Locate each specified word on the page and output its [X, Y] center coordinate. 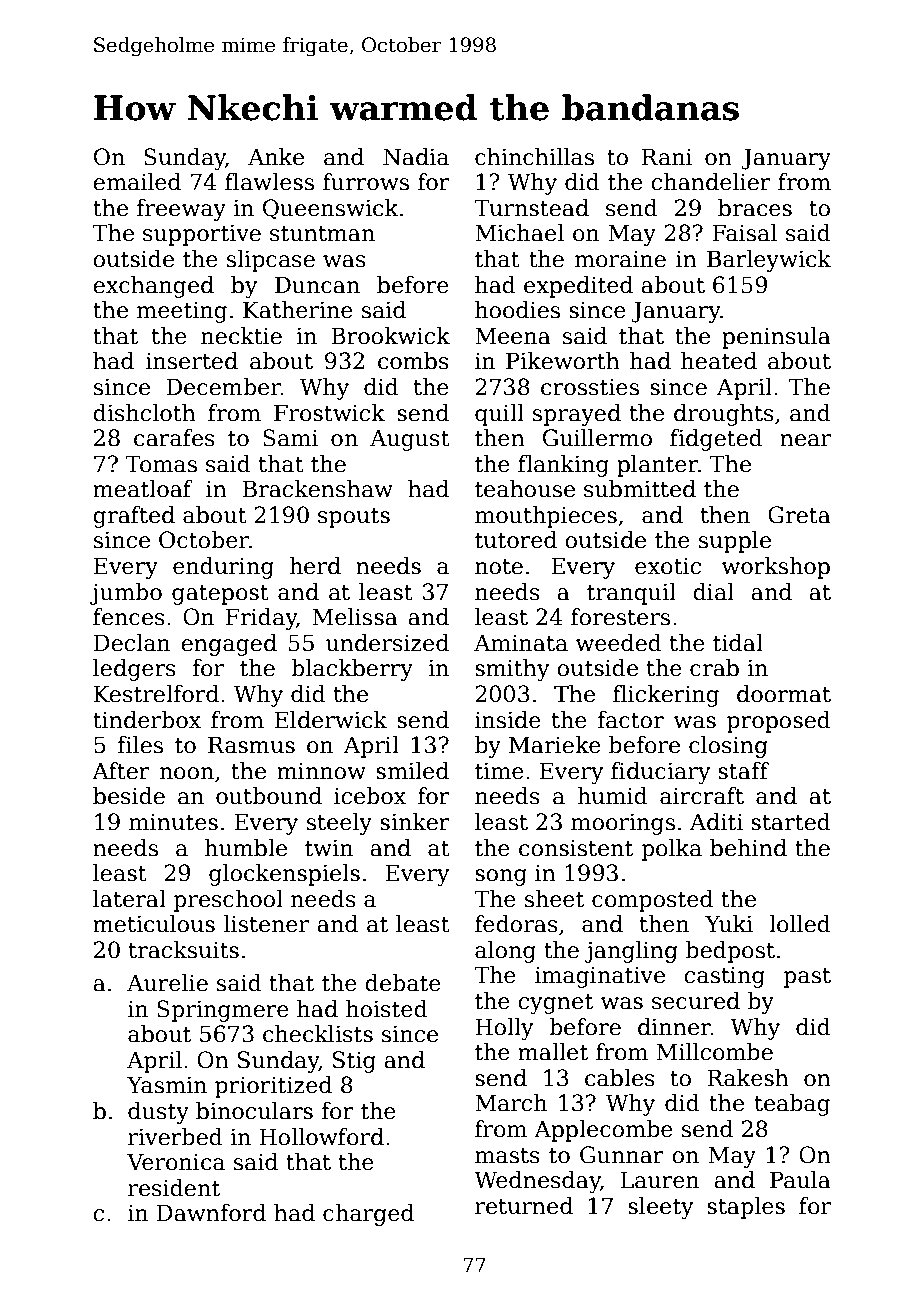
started [791, 822]
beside [129, 796]
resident [174, 1188]
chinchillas [534, 157]
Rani [667, 157]
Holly [504, 1029]
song [501, 877]
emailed [137, 182]
